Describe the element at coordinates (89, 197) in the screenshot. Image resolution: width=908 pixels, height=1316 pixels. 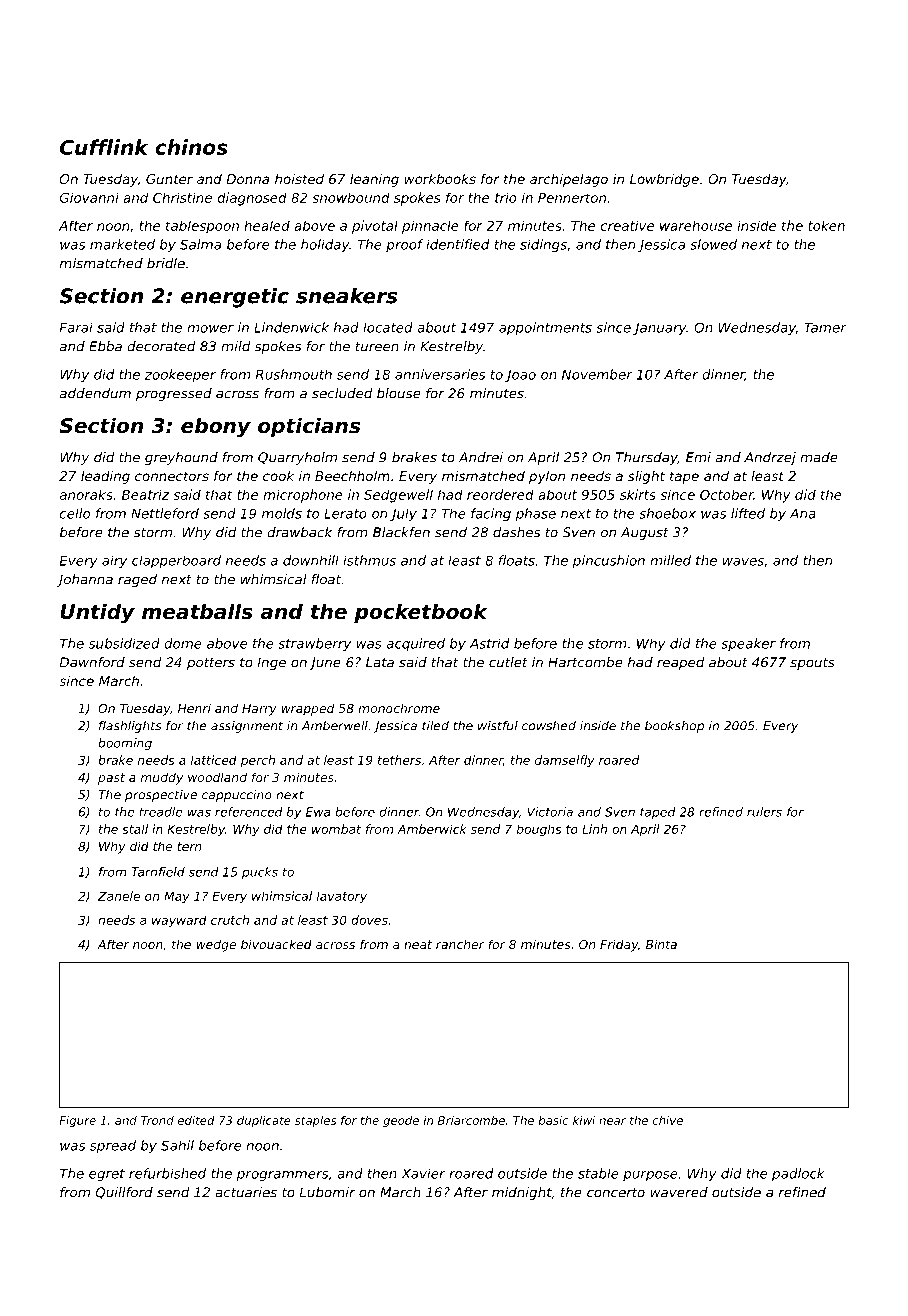
I see `Giovanni` at that location.
